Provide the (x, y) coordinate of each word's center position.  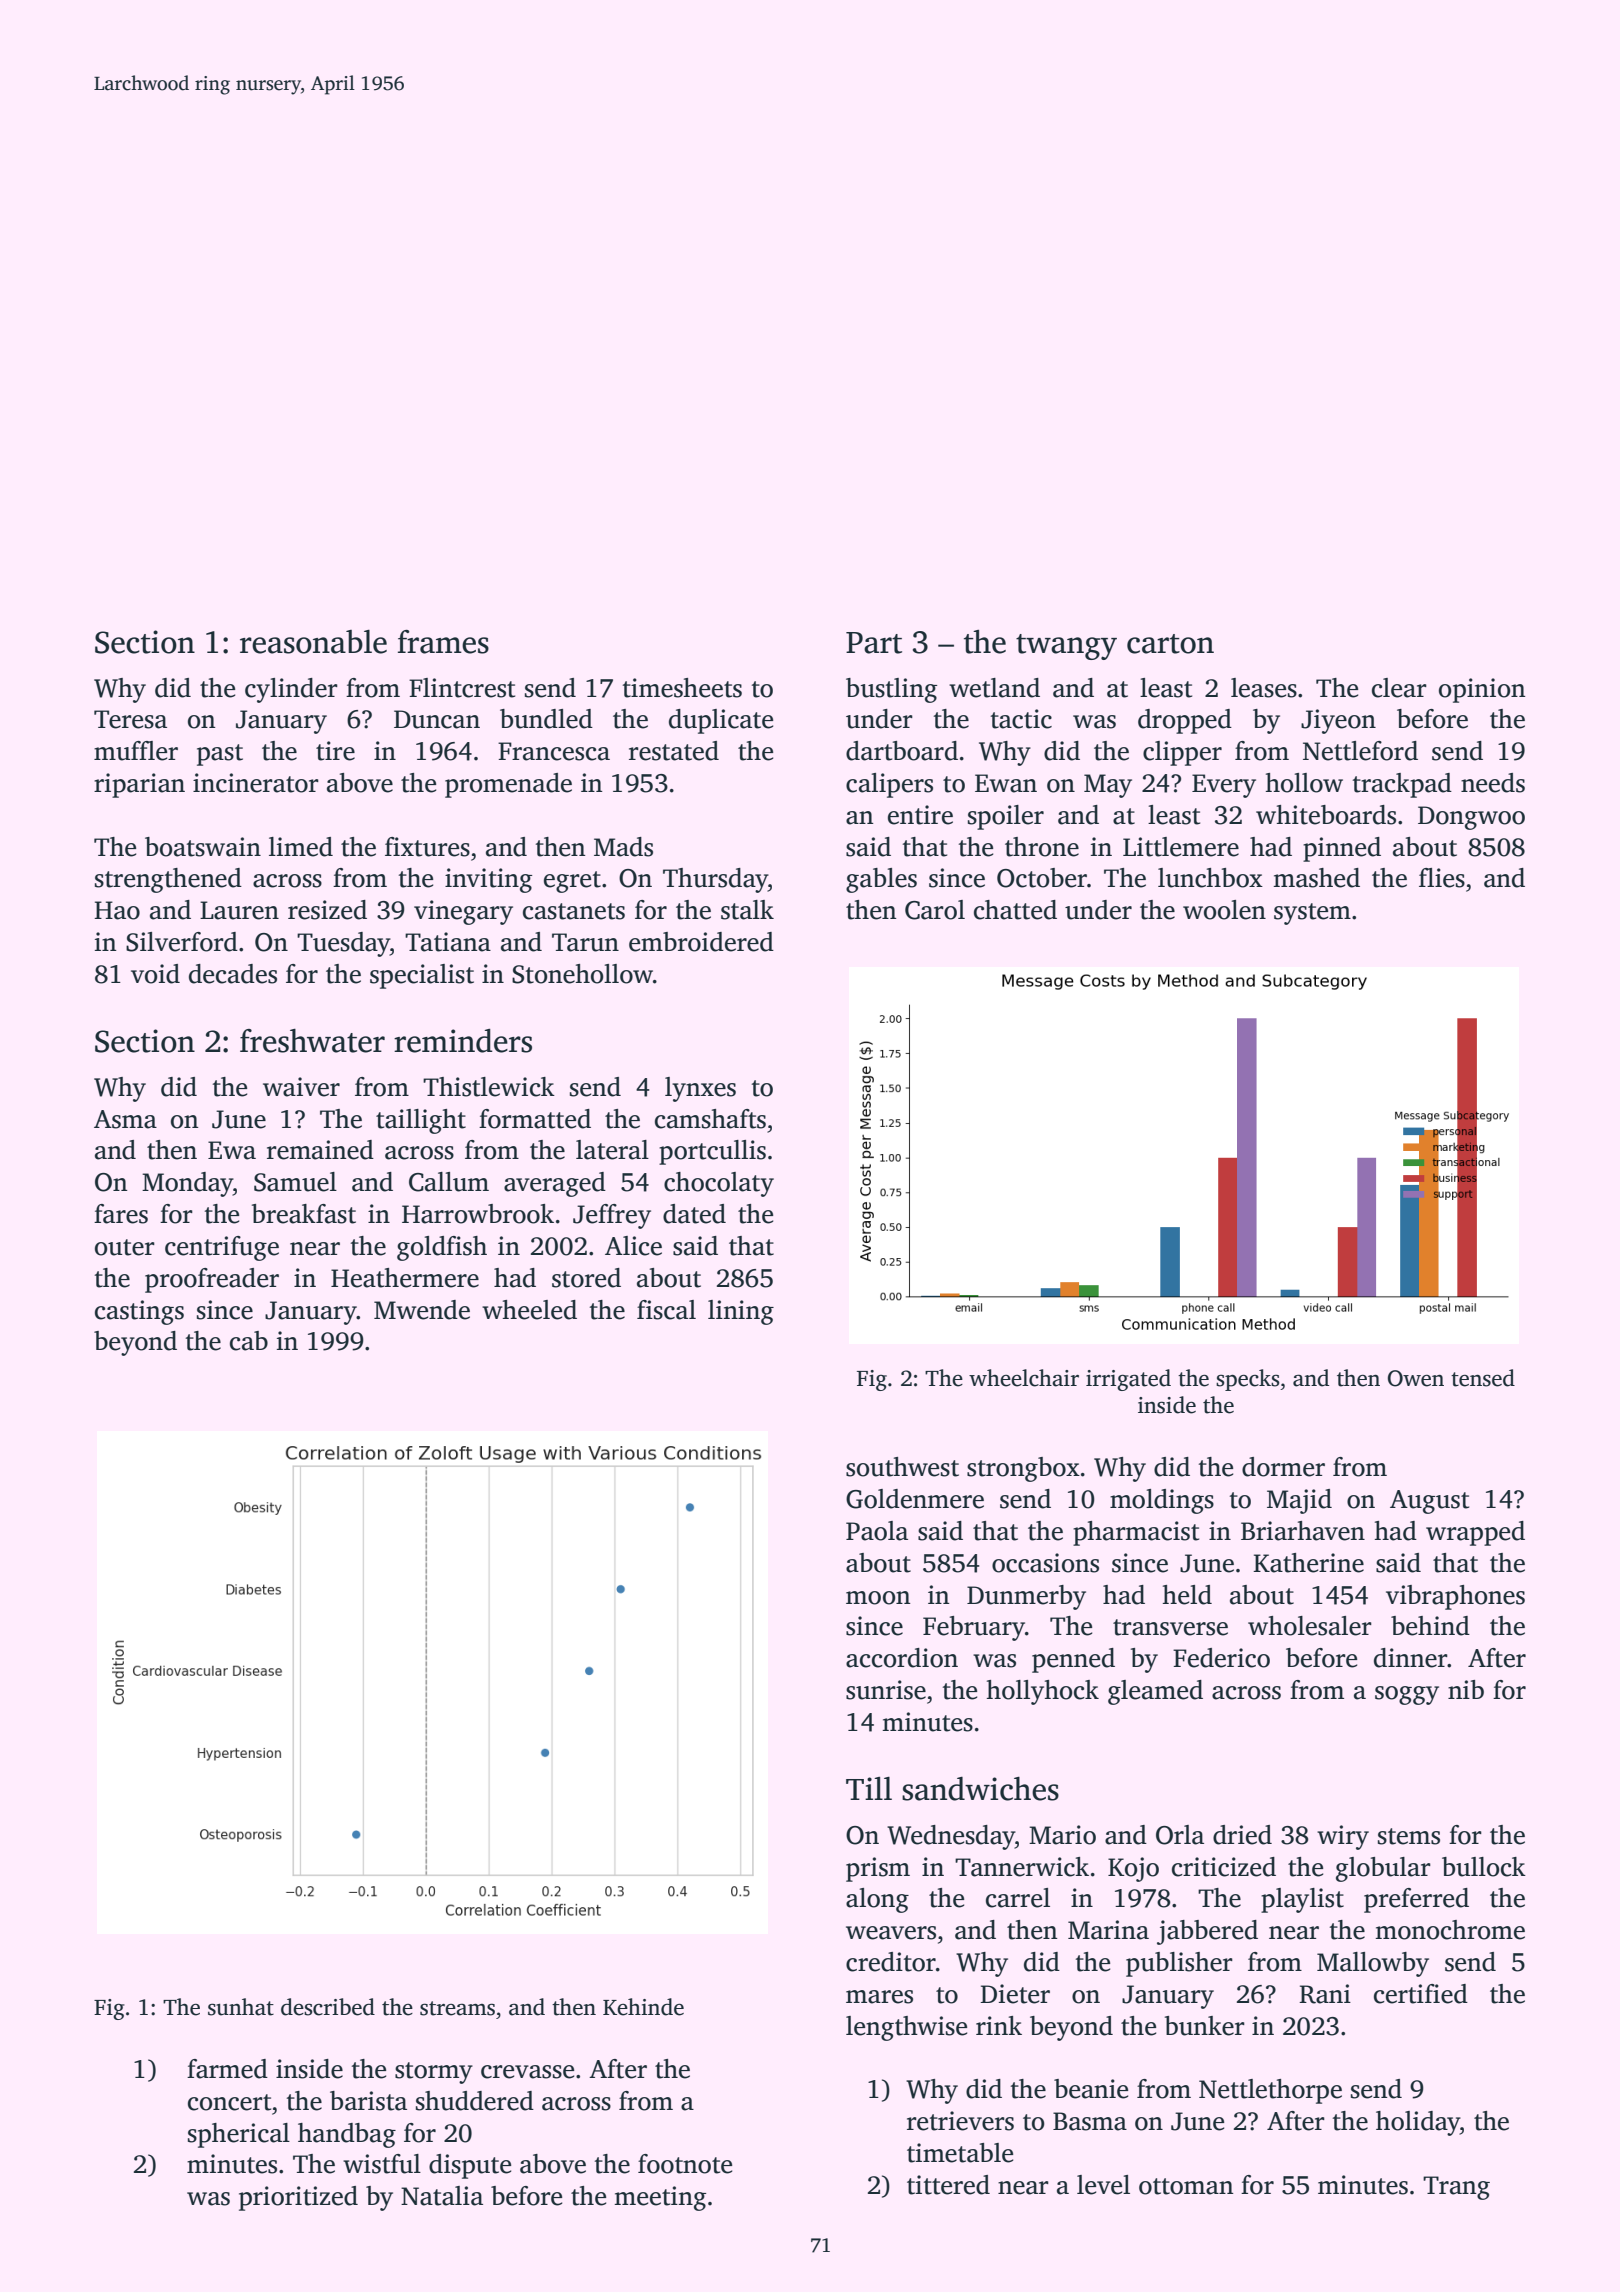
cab (249, 1341)
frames (443, 642)
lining (741, 1312)
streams (457, 2008)
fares (121, 1214)
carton (1170, 644)
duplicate (721, 721)
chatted (1015, 910)
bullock (1484, 1867)
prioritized (298, 2198)
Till (869, 1788)
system (1312, 914)
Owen (1416, 1378)
